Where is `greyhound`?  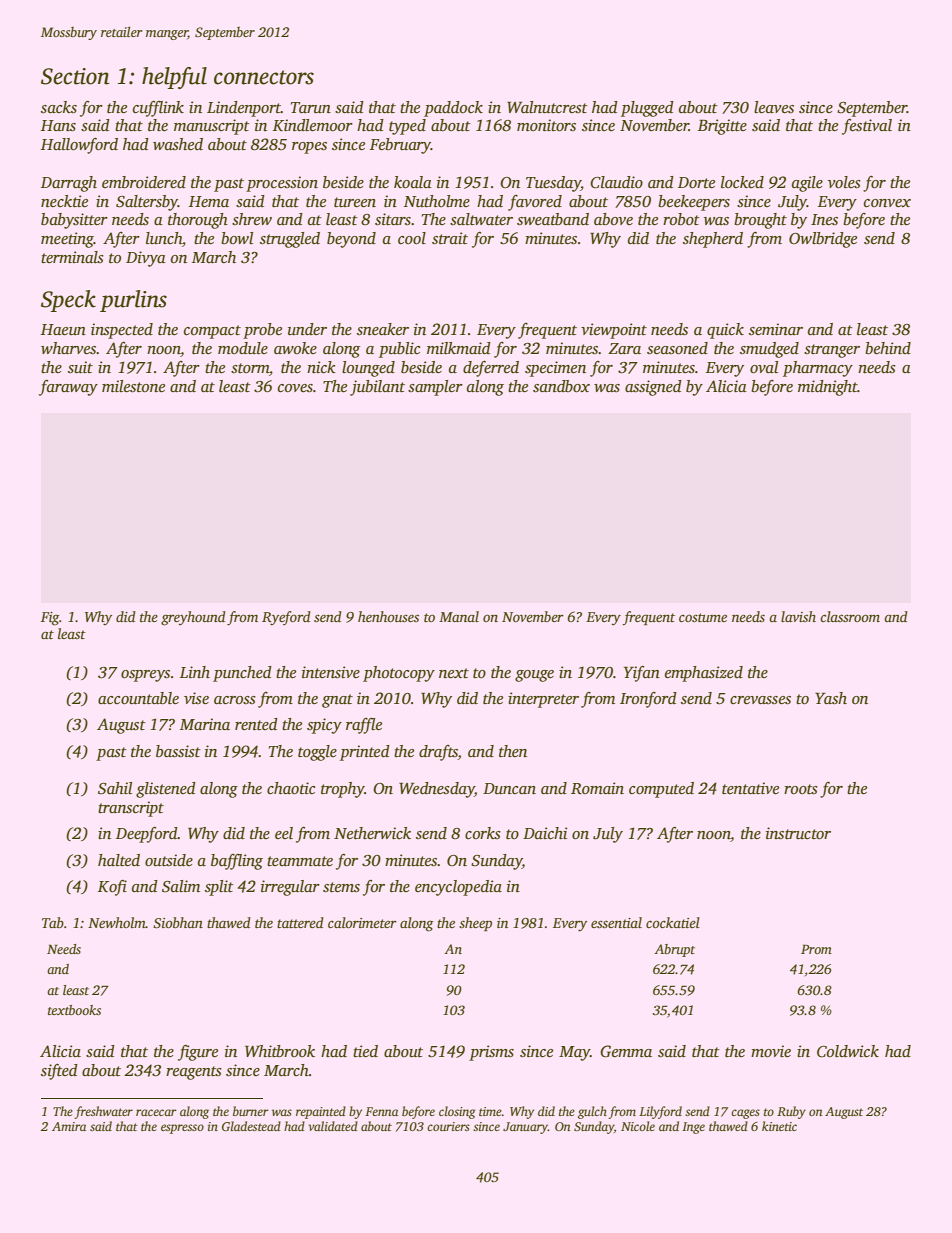 greyhound is located at coordinates (193, 618).
